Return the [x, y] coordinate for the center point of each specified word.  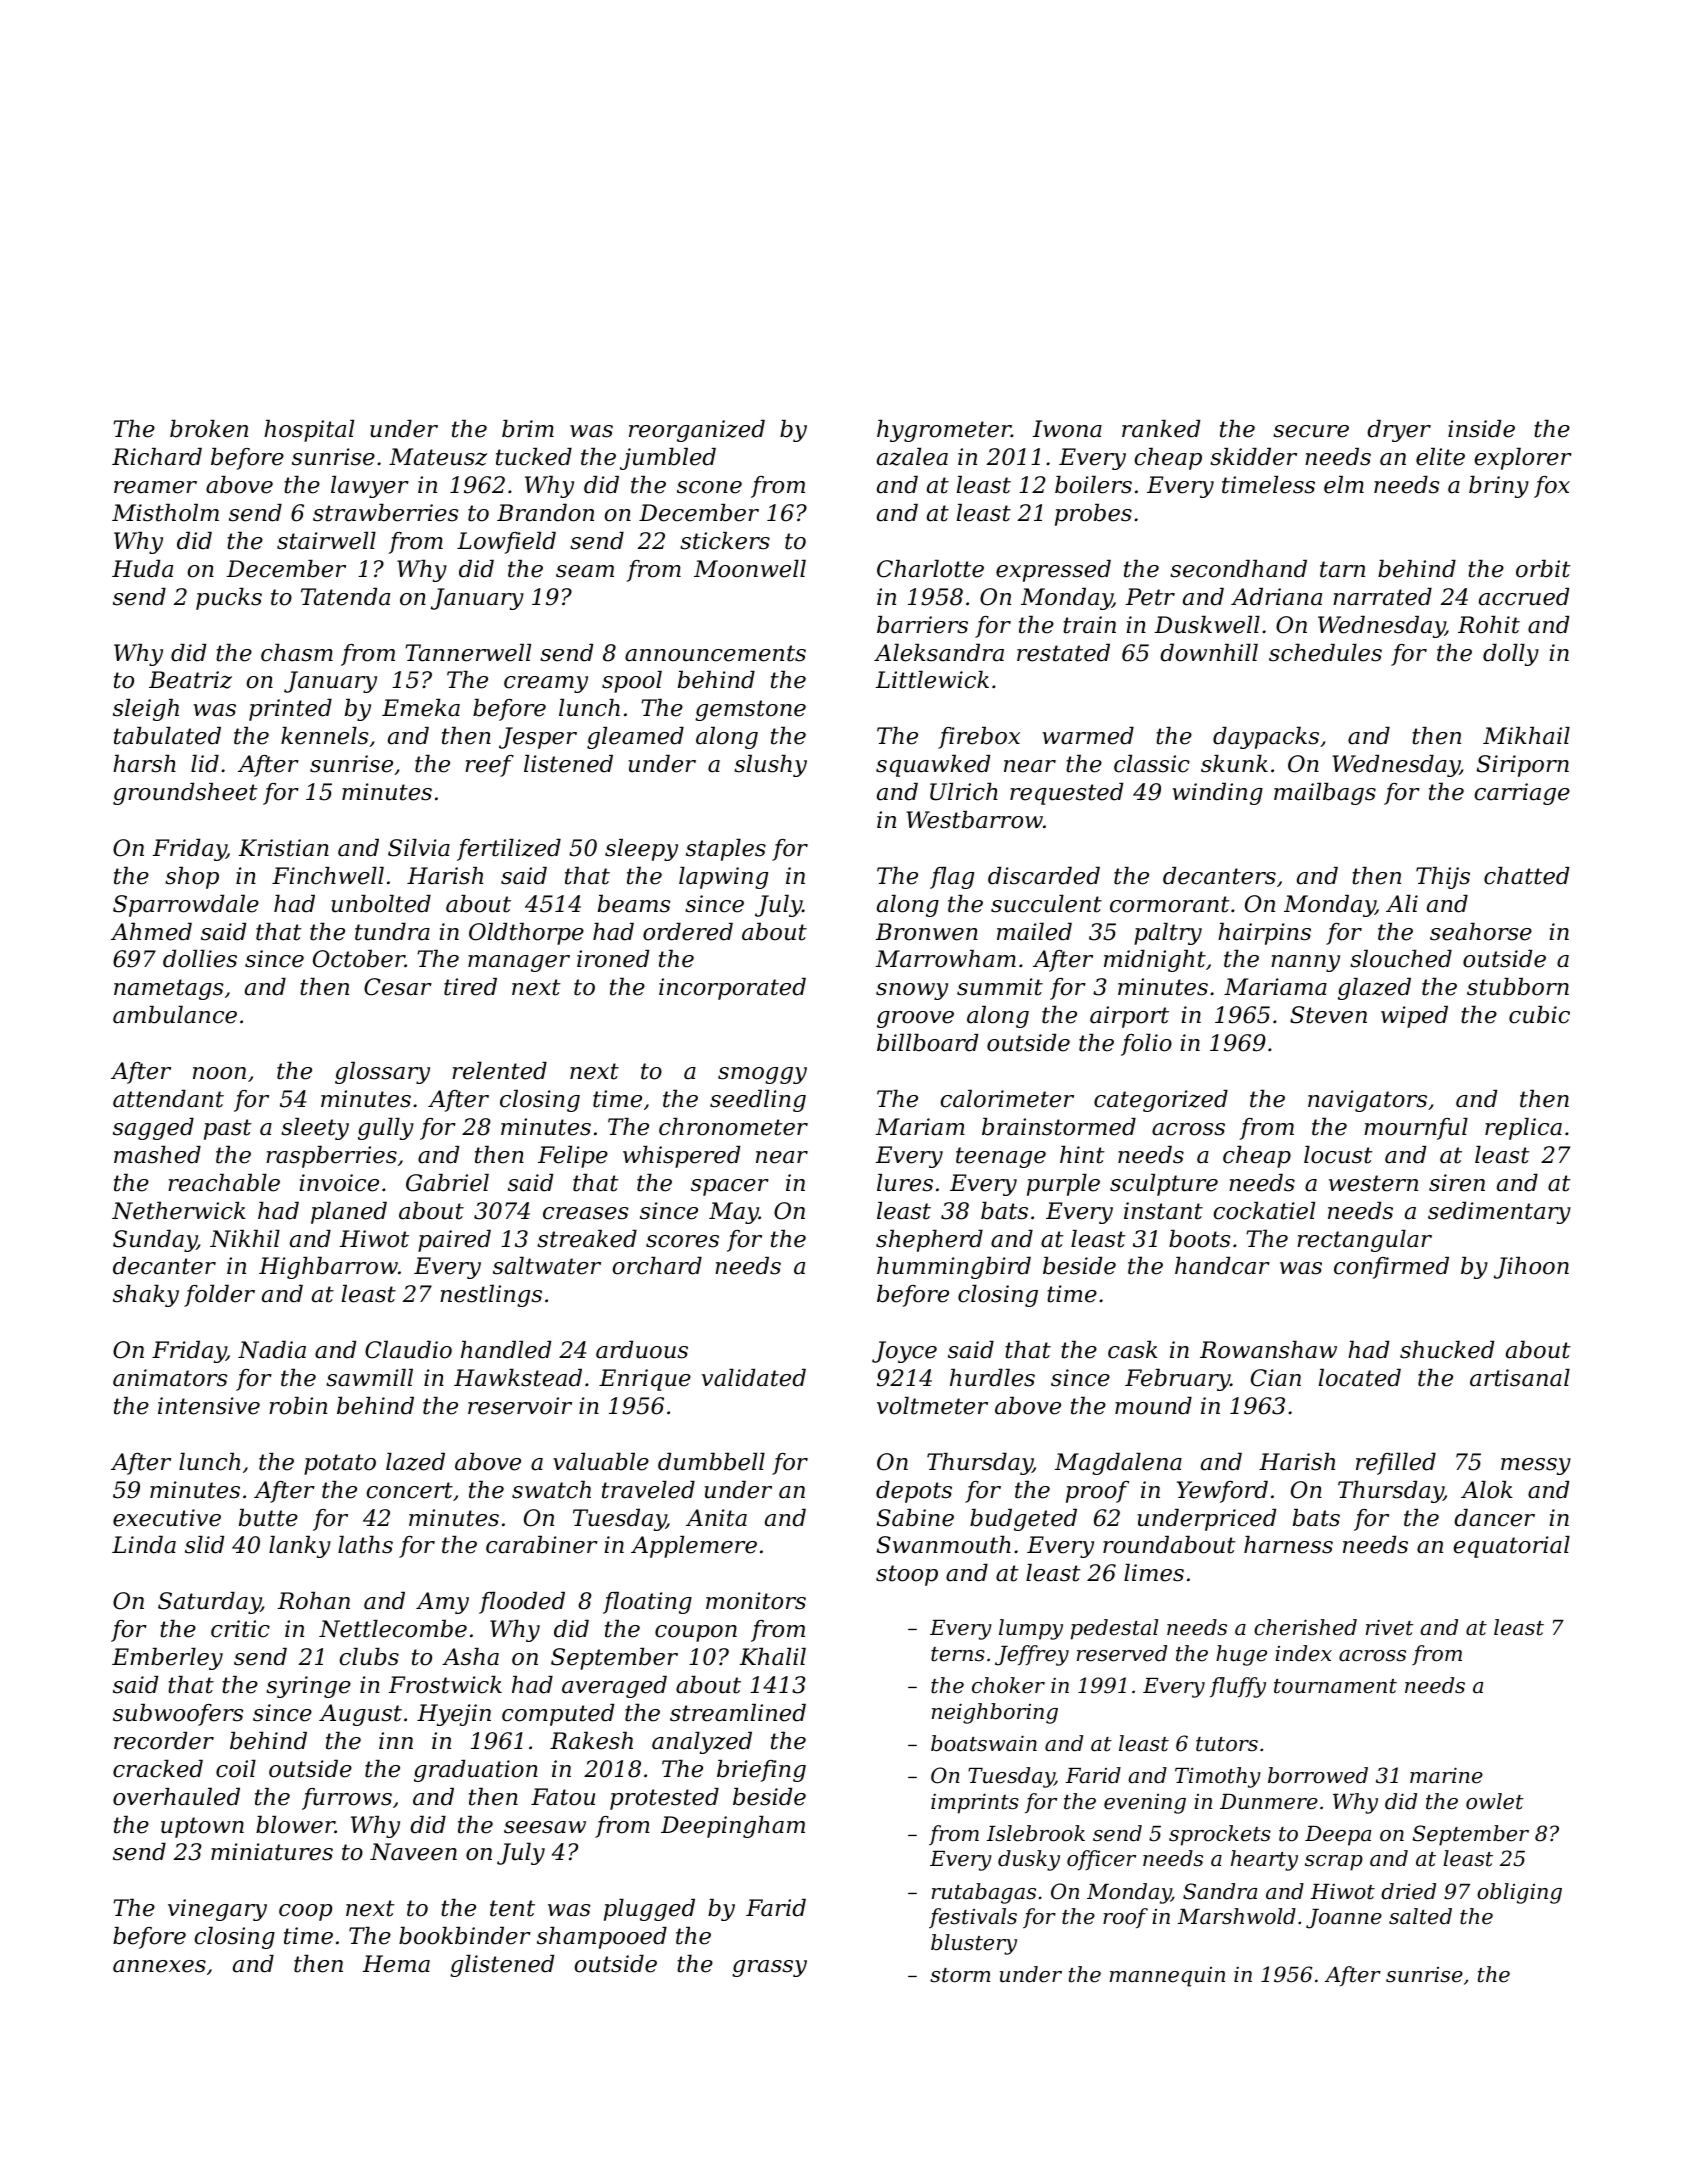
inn [396, 1740]
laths [365, 1545]
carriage [1522, 794]
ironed [613, 959]
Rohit [1489, 625]
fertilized [509, 850]
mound [1153, 1406]
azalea [912, 457]
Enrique [645, 1380]
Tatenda [345, 597]
